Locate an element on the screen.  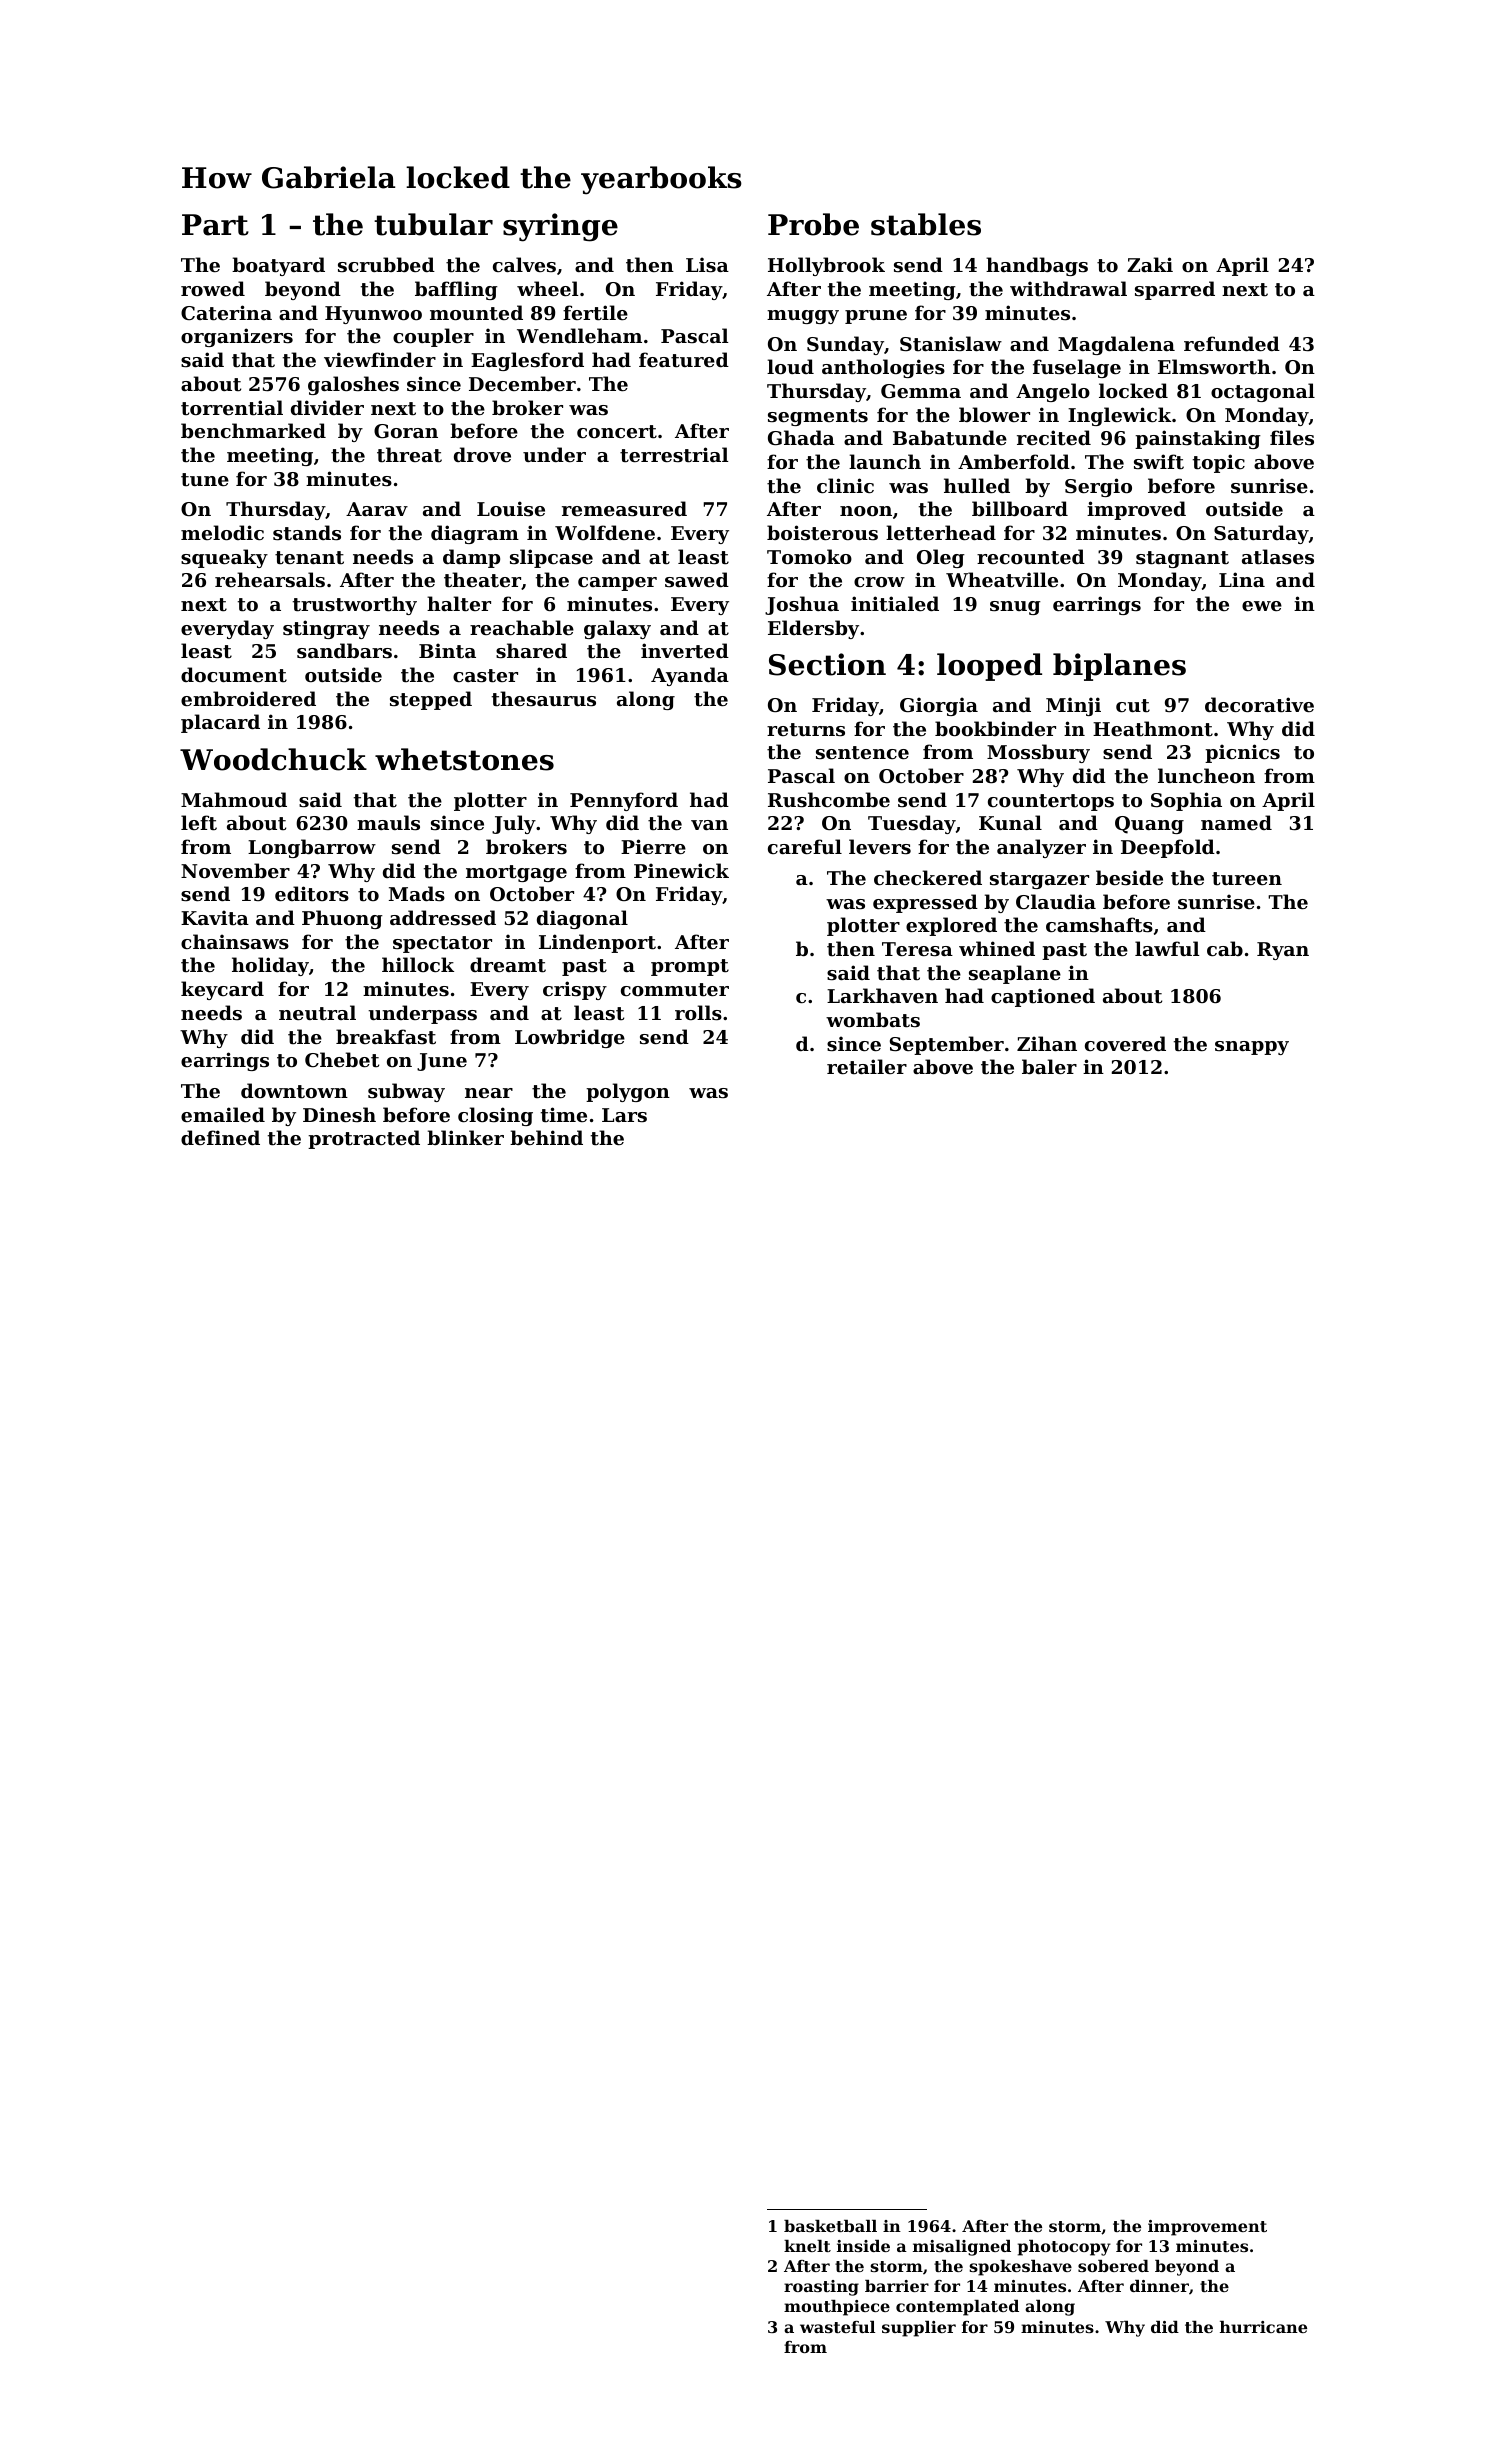
knelt is located at coordinates (807, 2246).
